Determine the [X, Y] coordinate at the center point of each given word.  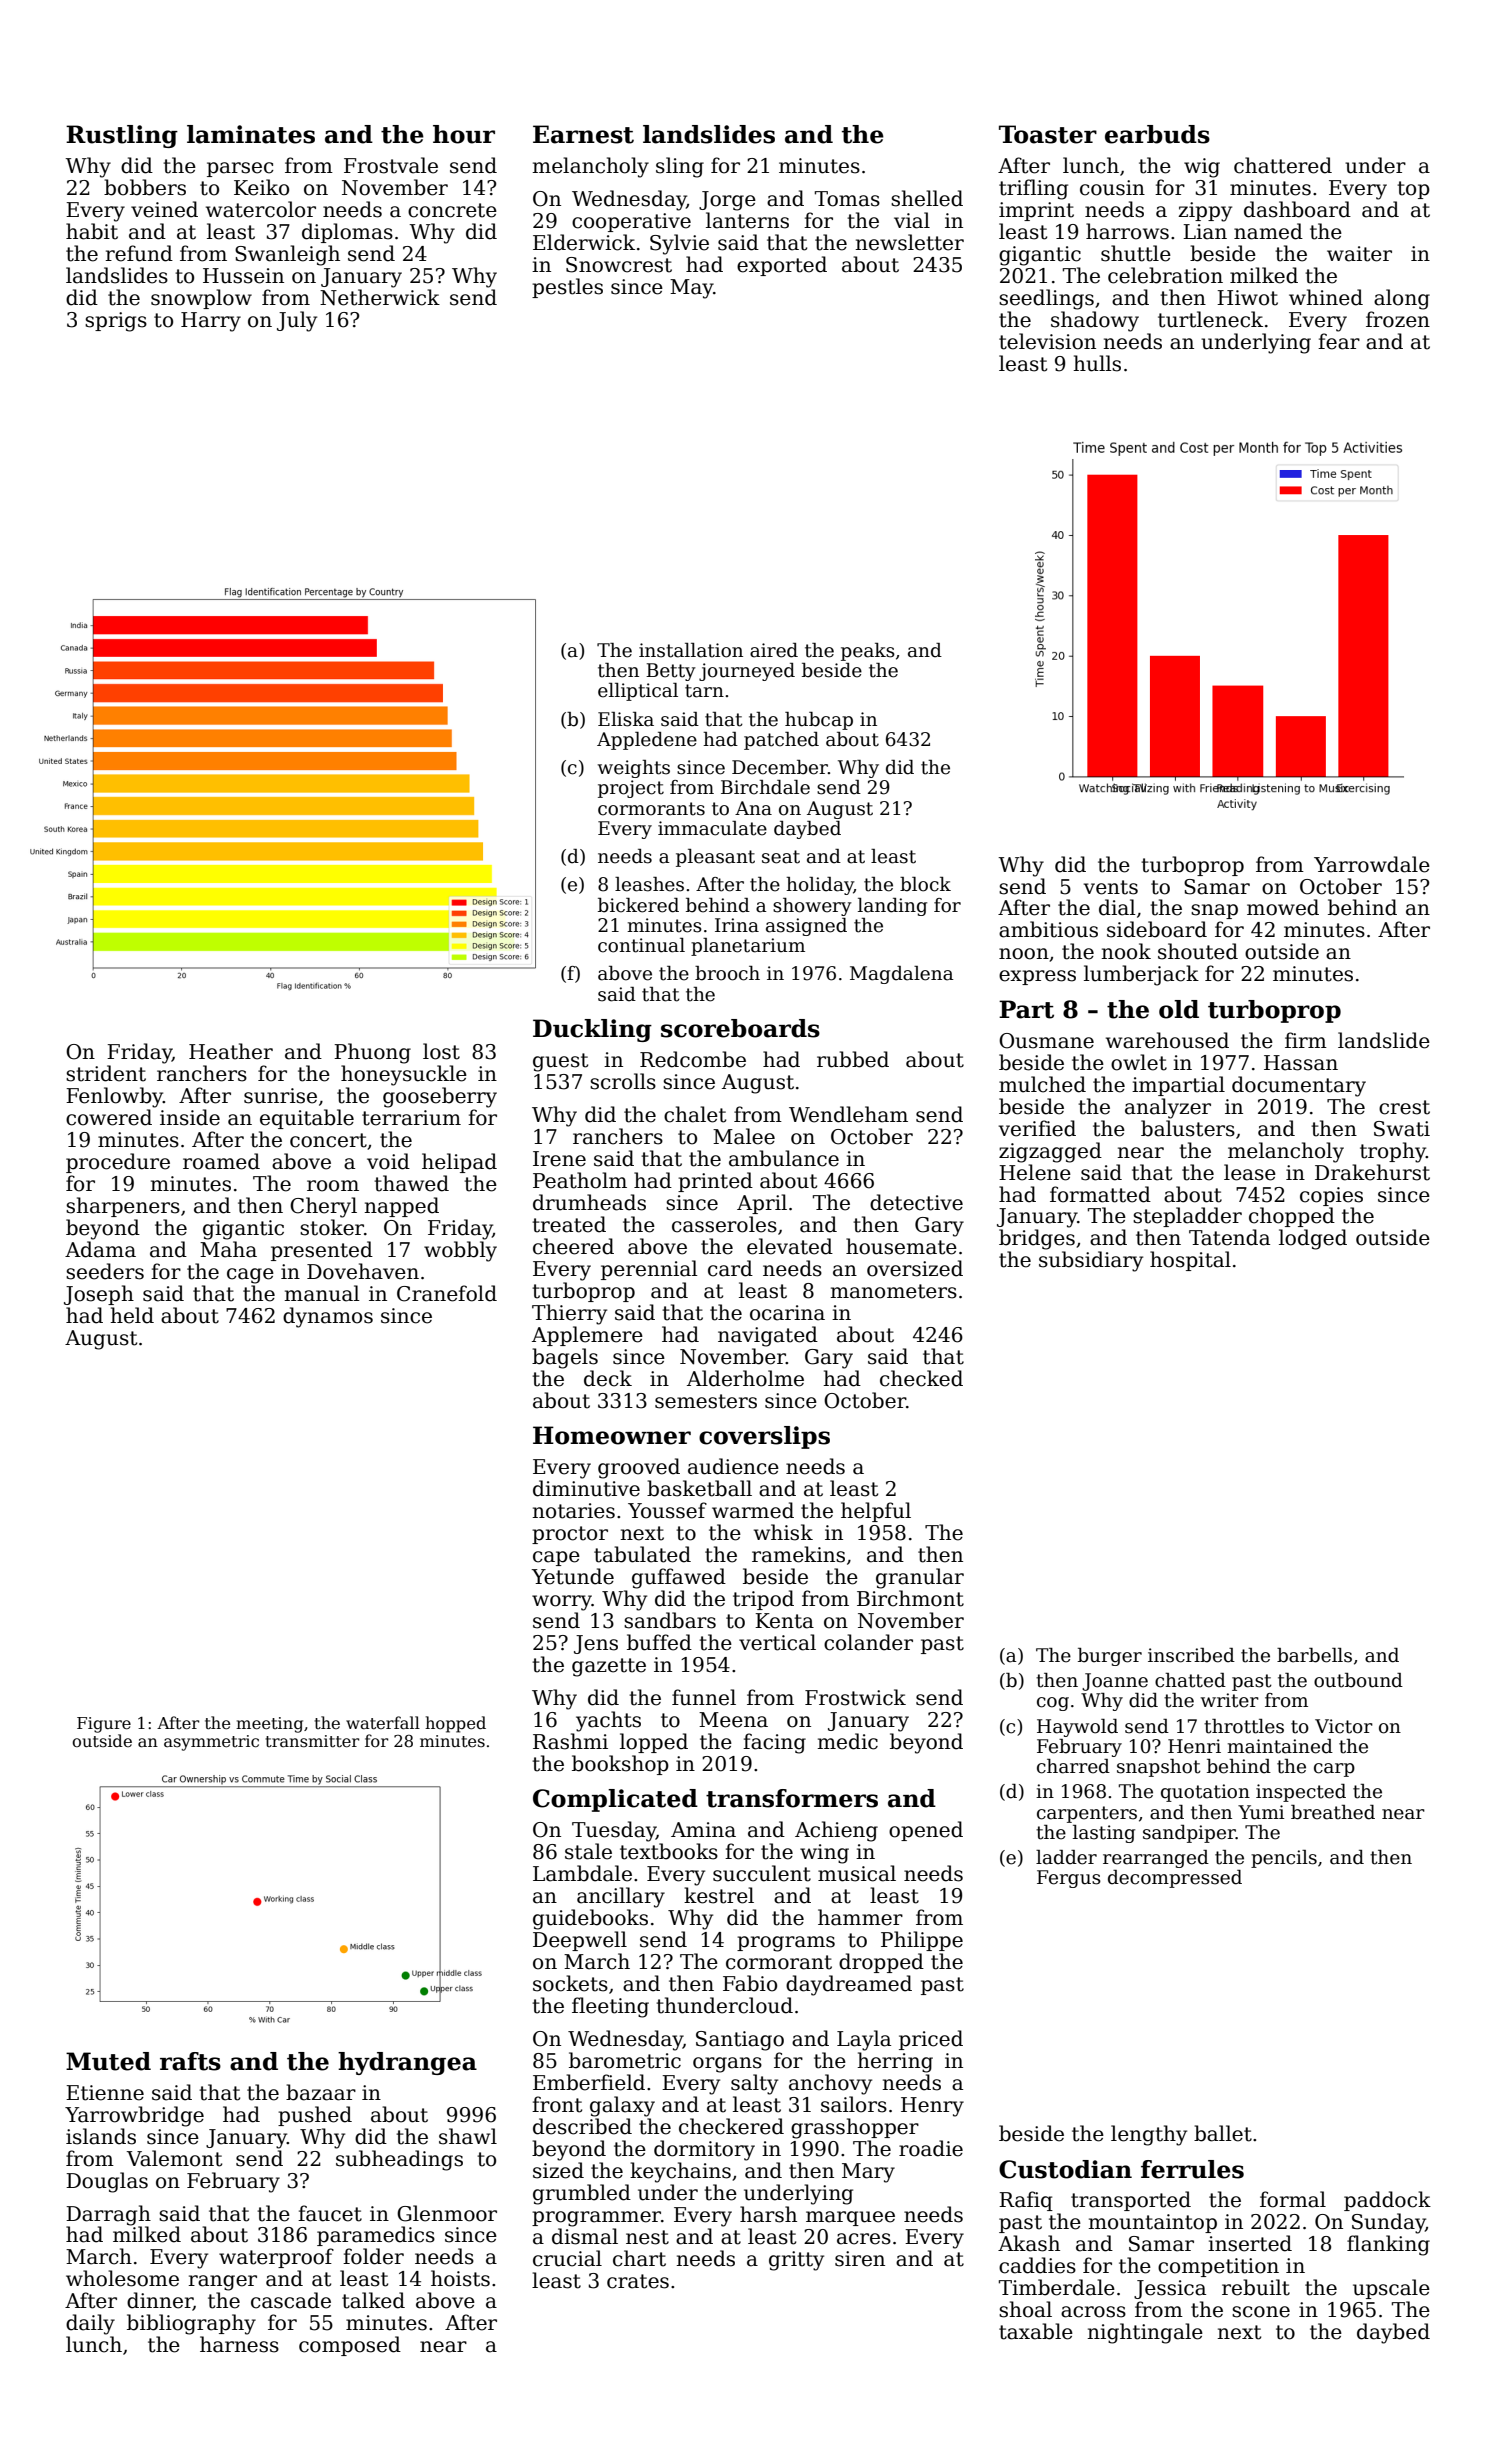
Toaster [1048, 134]
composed [350, 2346]
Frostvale [391, 165]
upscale [1391, 2289]
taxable [1036, 2331]
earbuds [1157, 134]
